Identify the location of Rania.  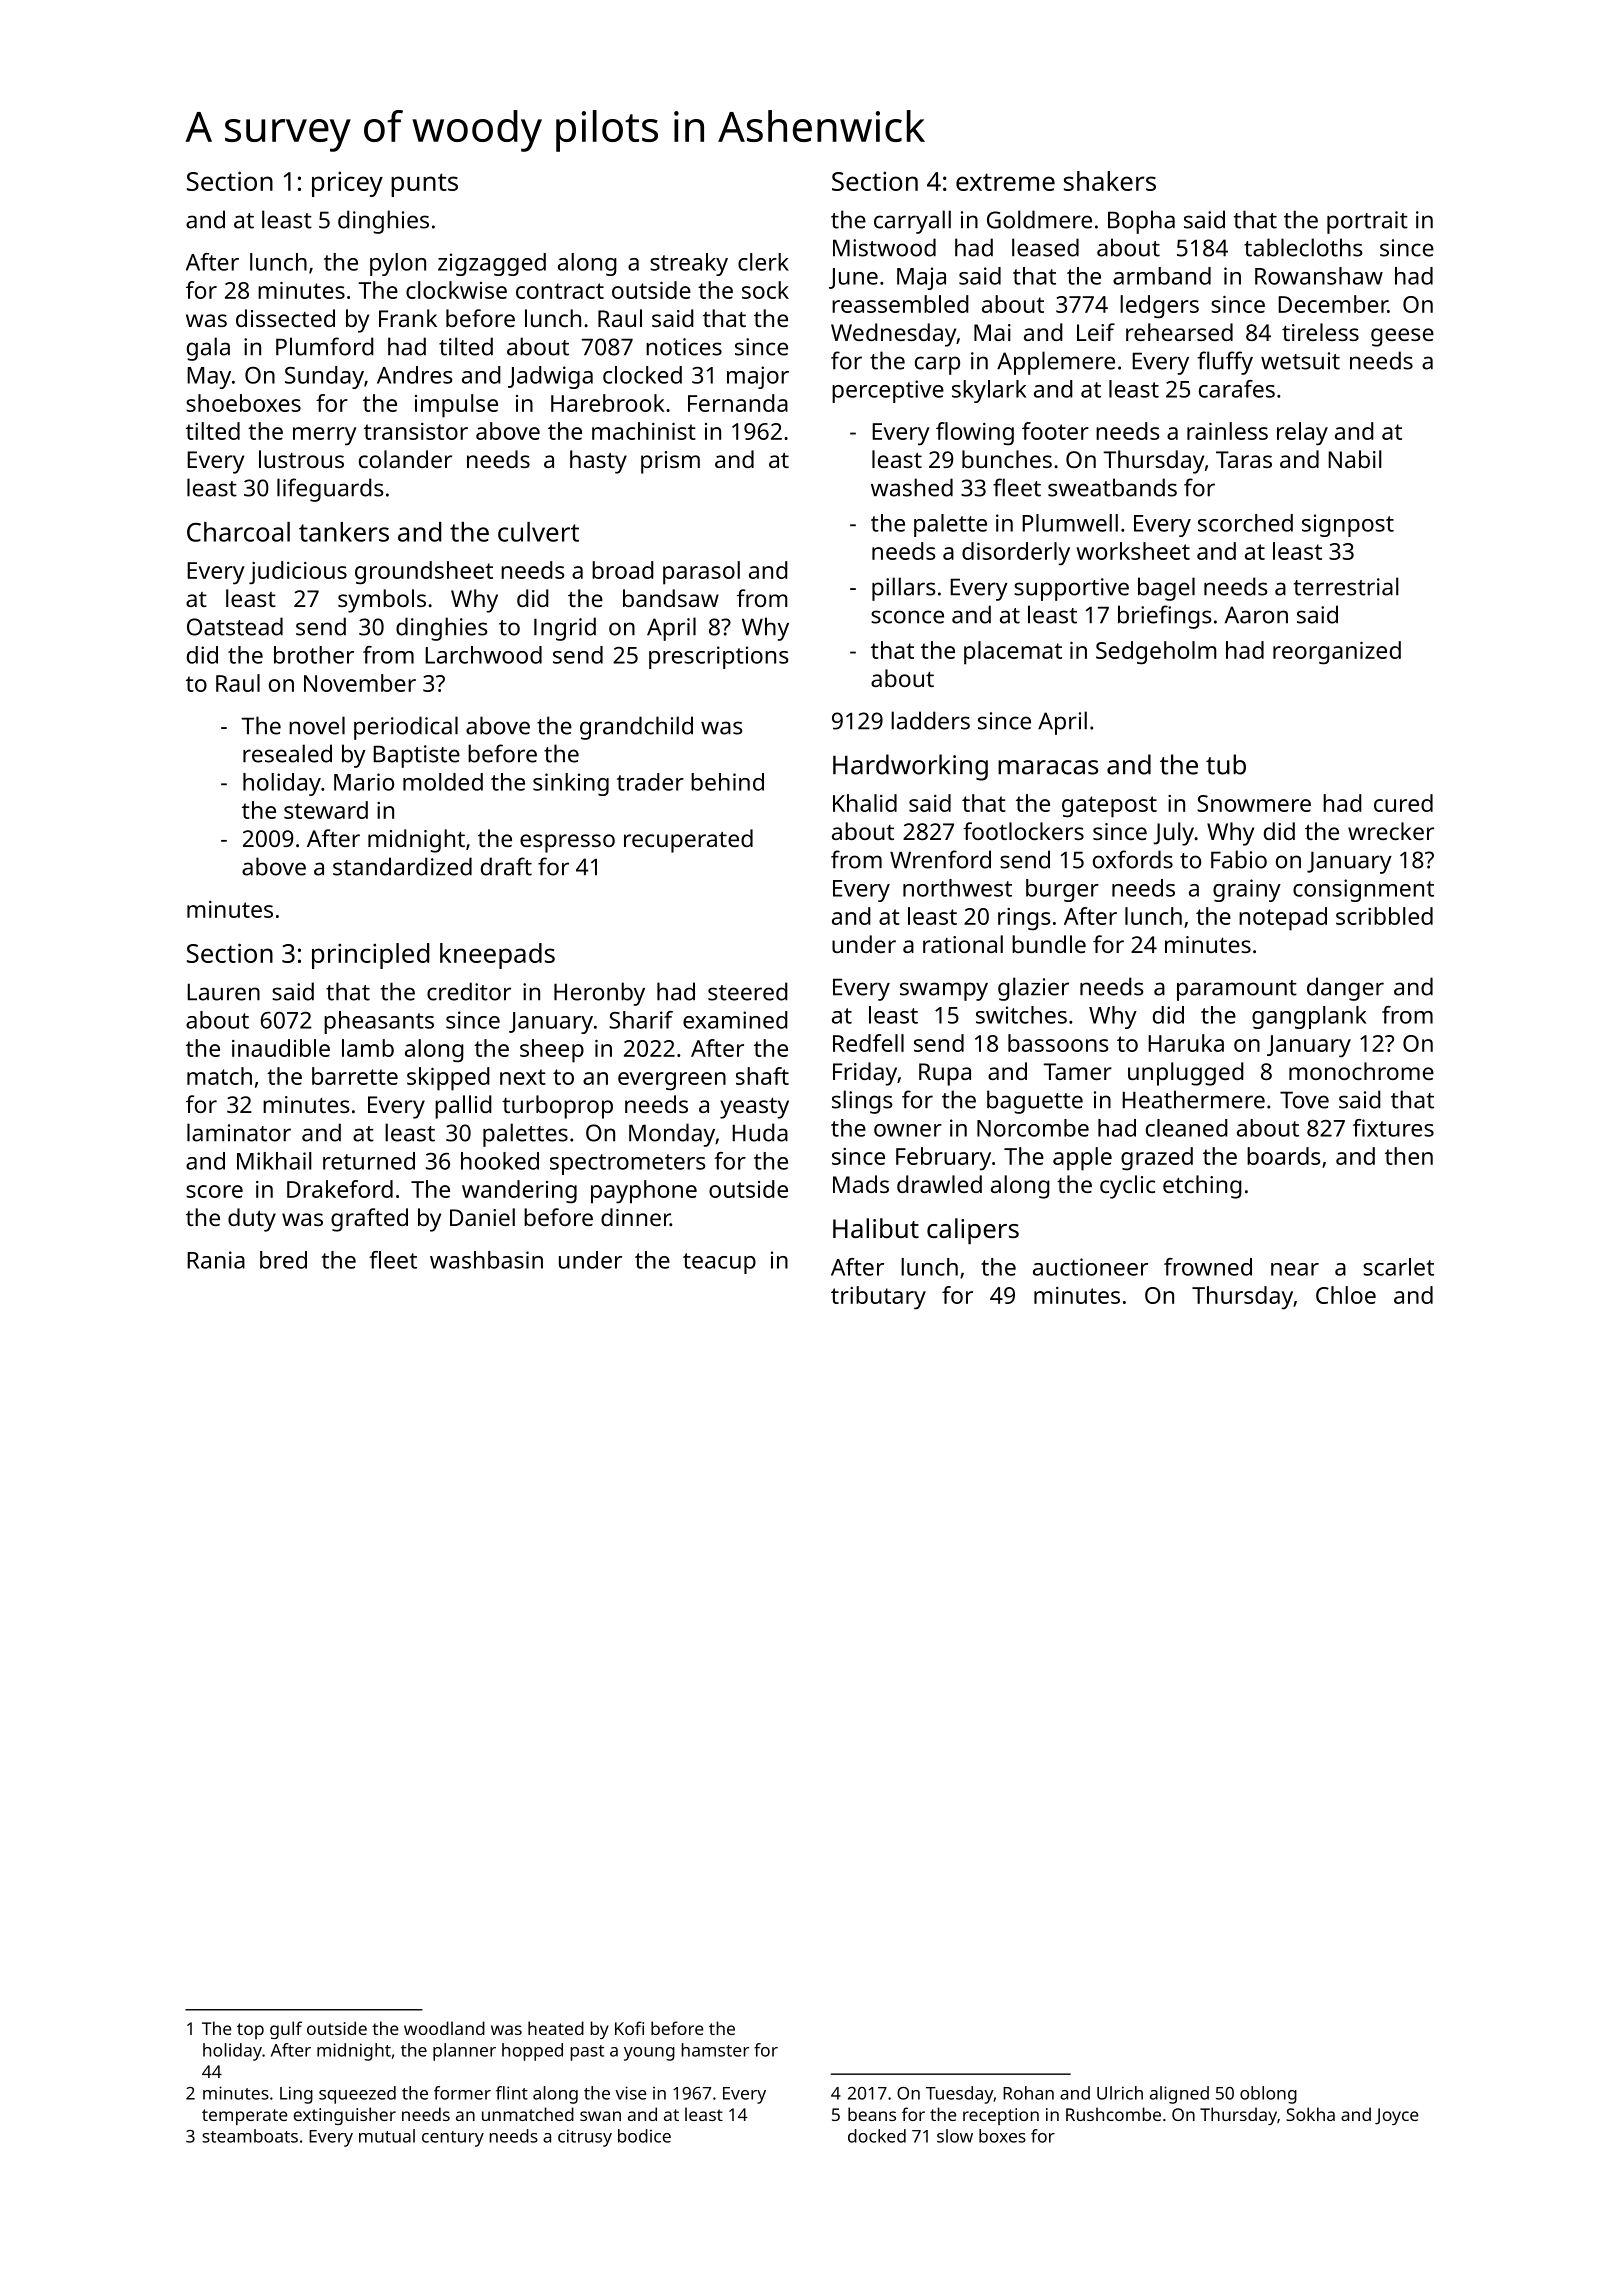
(216, 1260).
